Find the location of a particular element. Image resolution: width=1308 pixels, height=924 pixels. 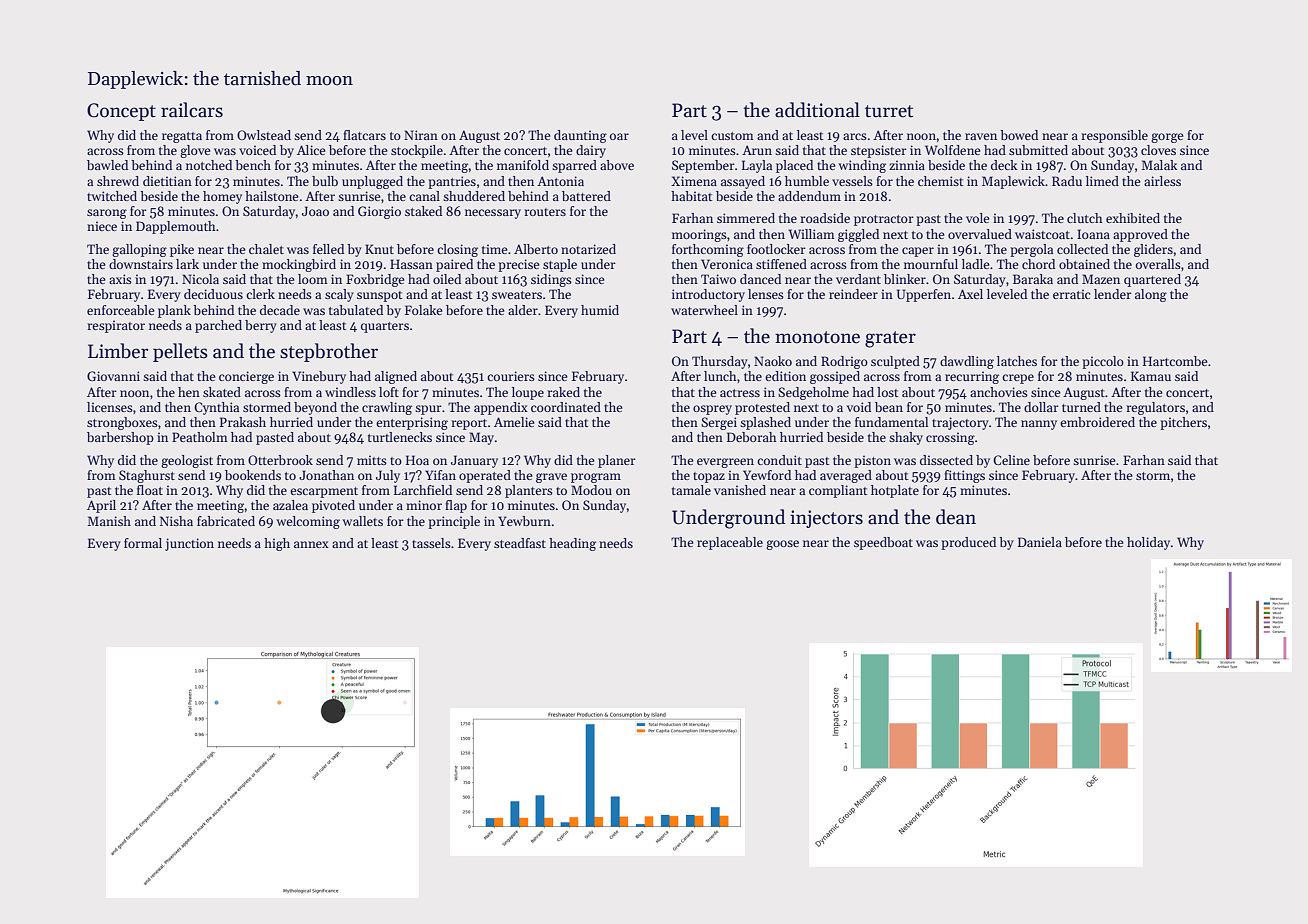

Giovanni is located at coordinates (113, 376).
